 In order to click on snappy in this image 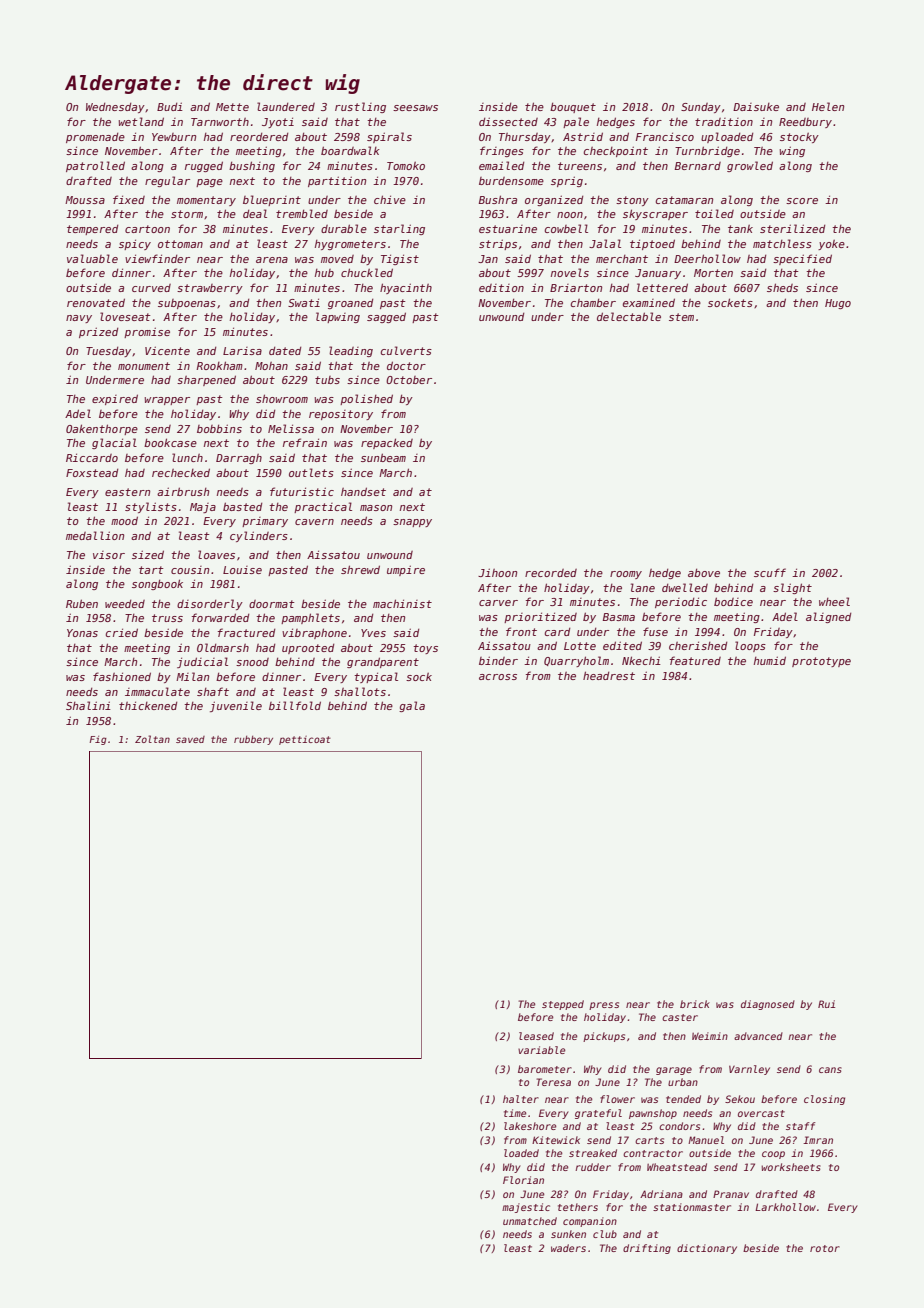, I will do `click(412, 523)`.
